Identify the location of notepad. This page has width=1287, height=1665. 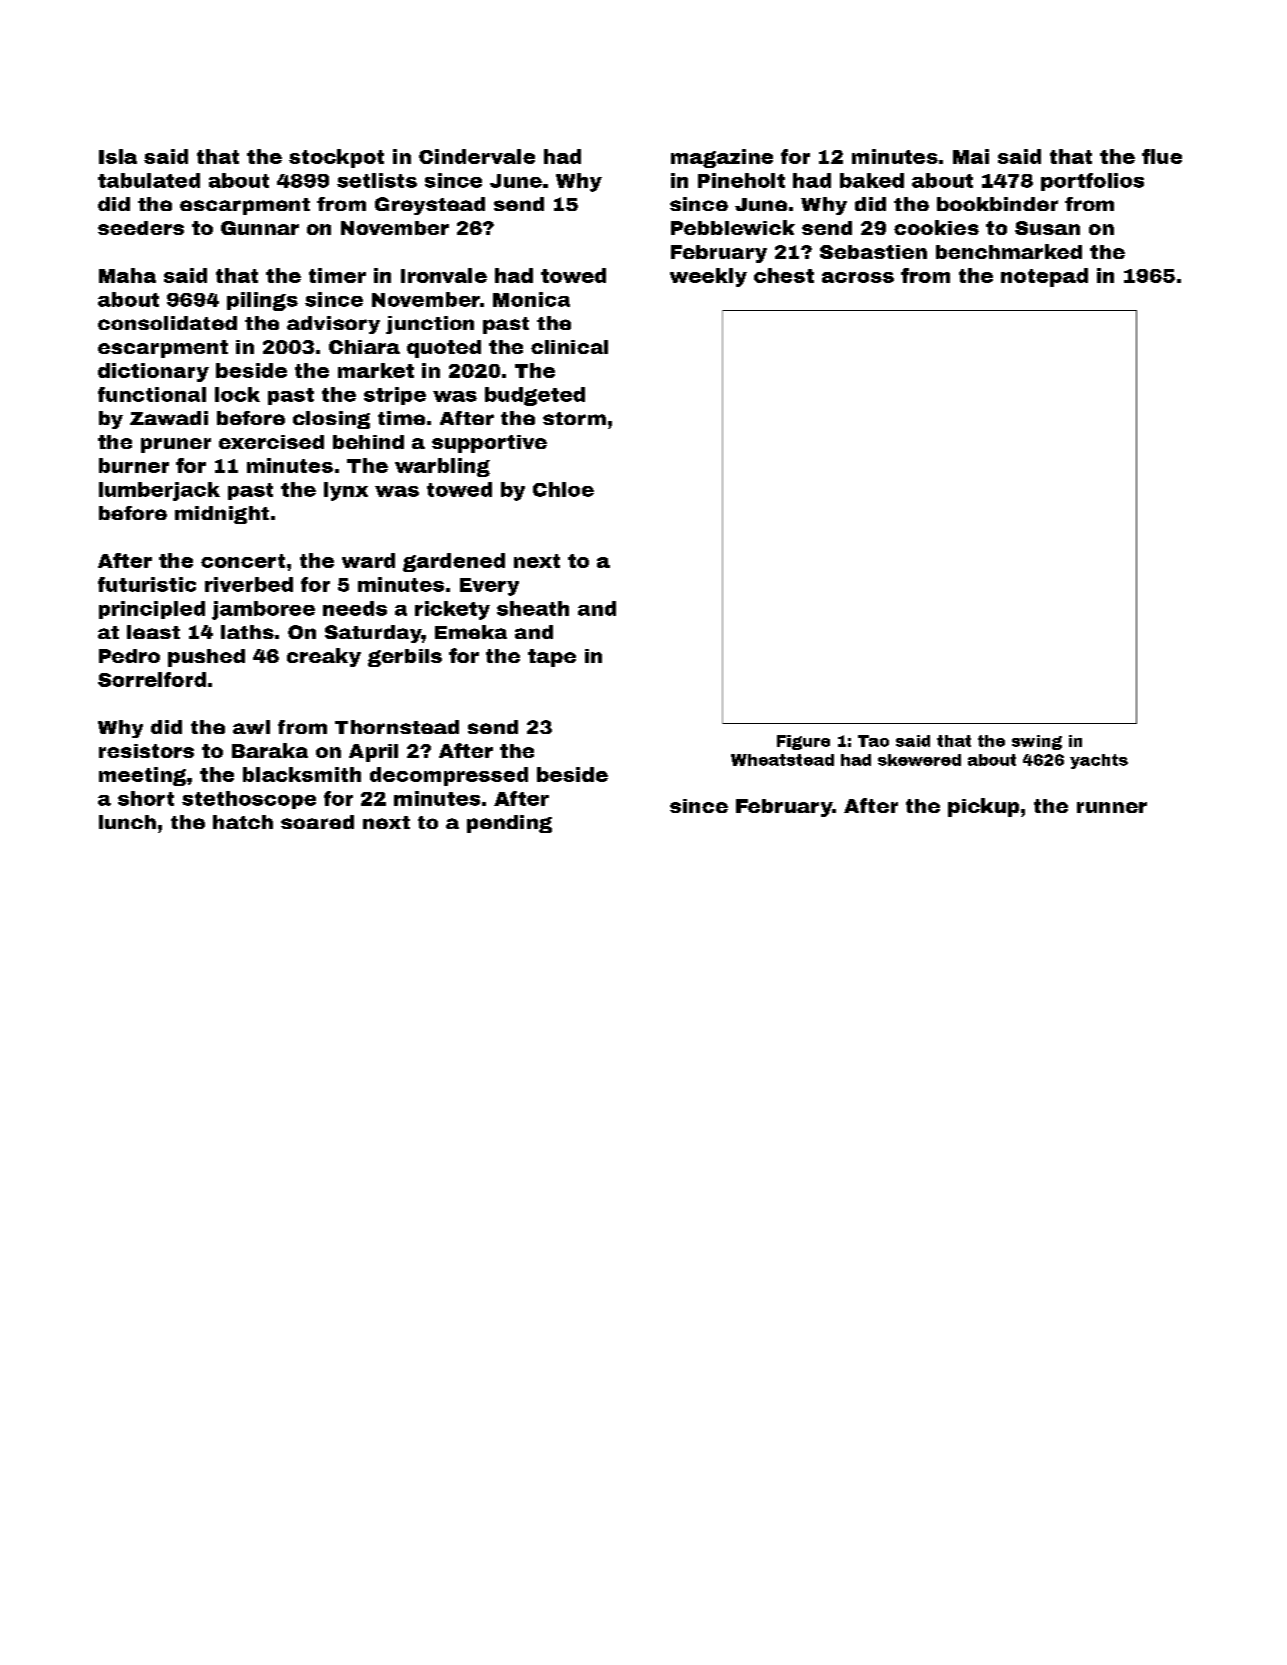
(1044, 277).
